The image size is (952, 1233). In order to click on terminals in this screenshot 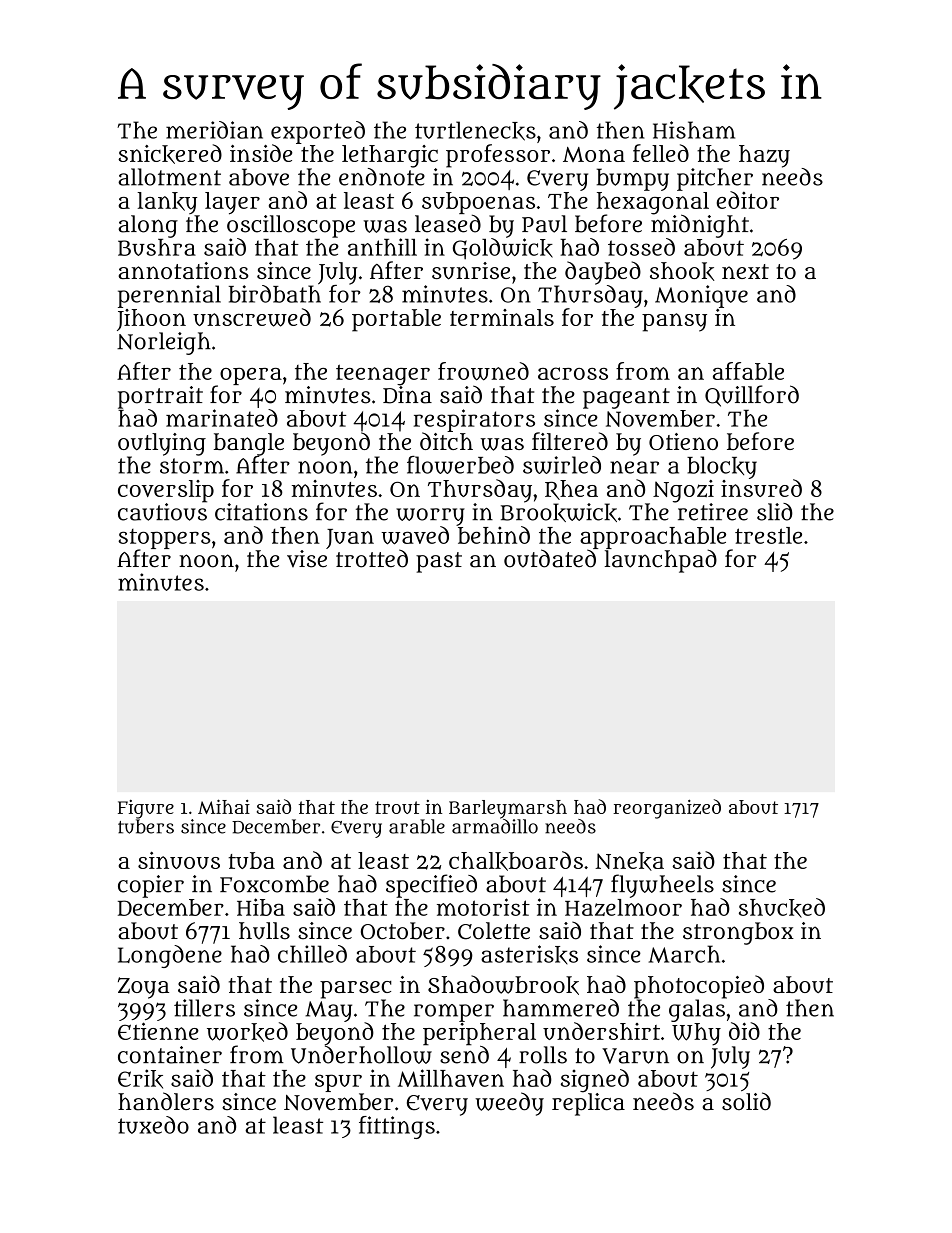, I will do `click(502, 317)`.
